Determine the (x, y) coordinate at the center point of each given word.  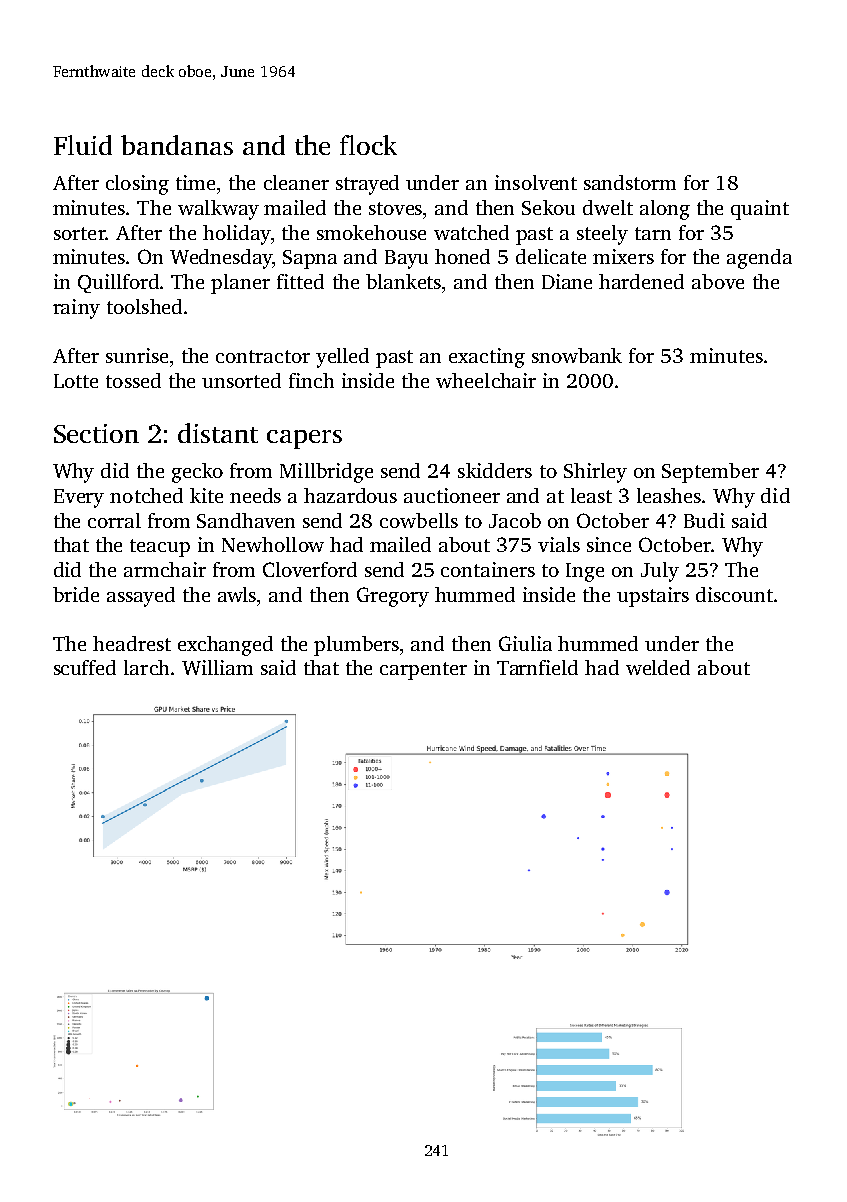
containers (488, 569)
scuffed (85, 667)
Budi (704, 520)
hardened (641, 281)
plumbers (356, 646)
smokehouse (371, 232)
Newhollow (273, 544)
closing (137, 185)
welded (658, 667)
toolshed (144, 306)
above (718, 281)
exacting (487, 358)
